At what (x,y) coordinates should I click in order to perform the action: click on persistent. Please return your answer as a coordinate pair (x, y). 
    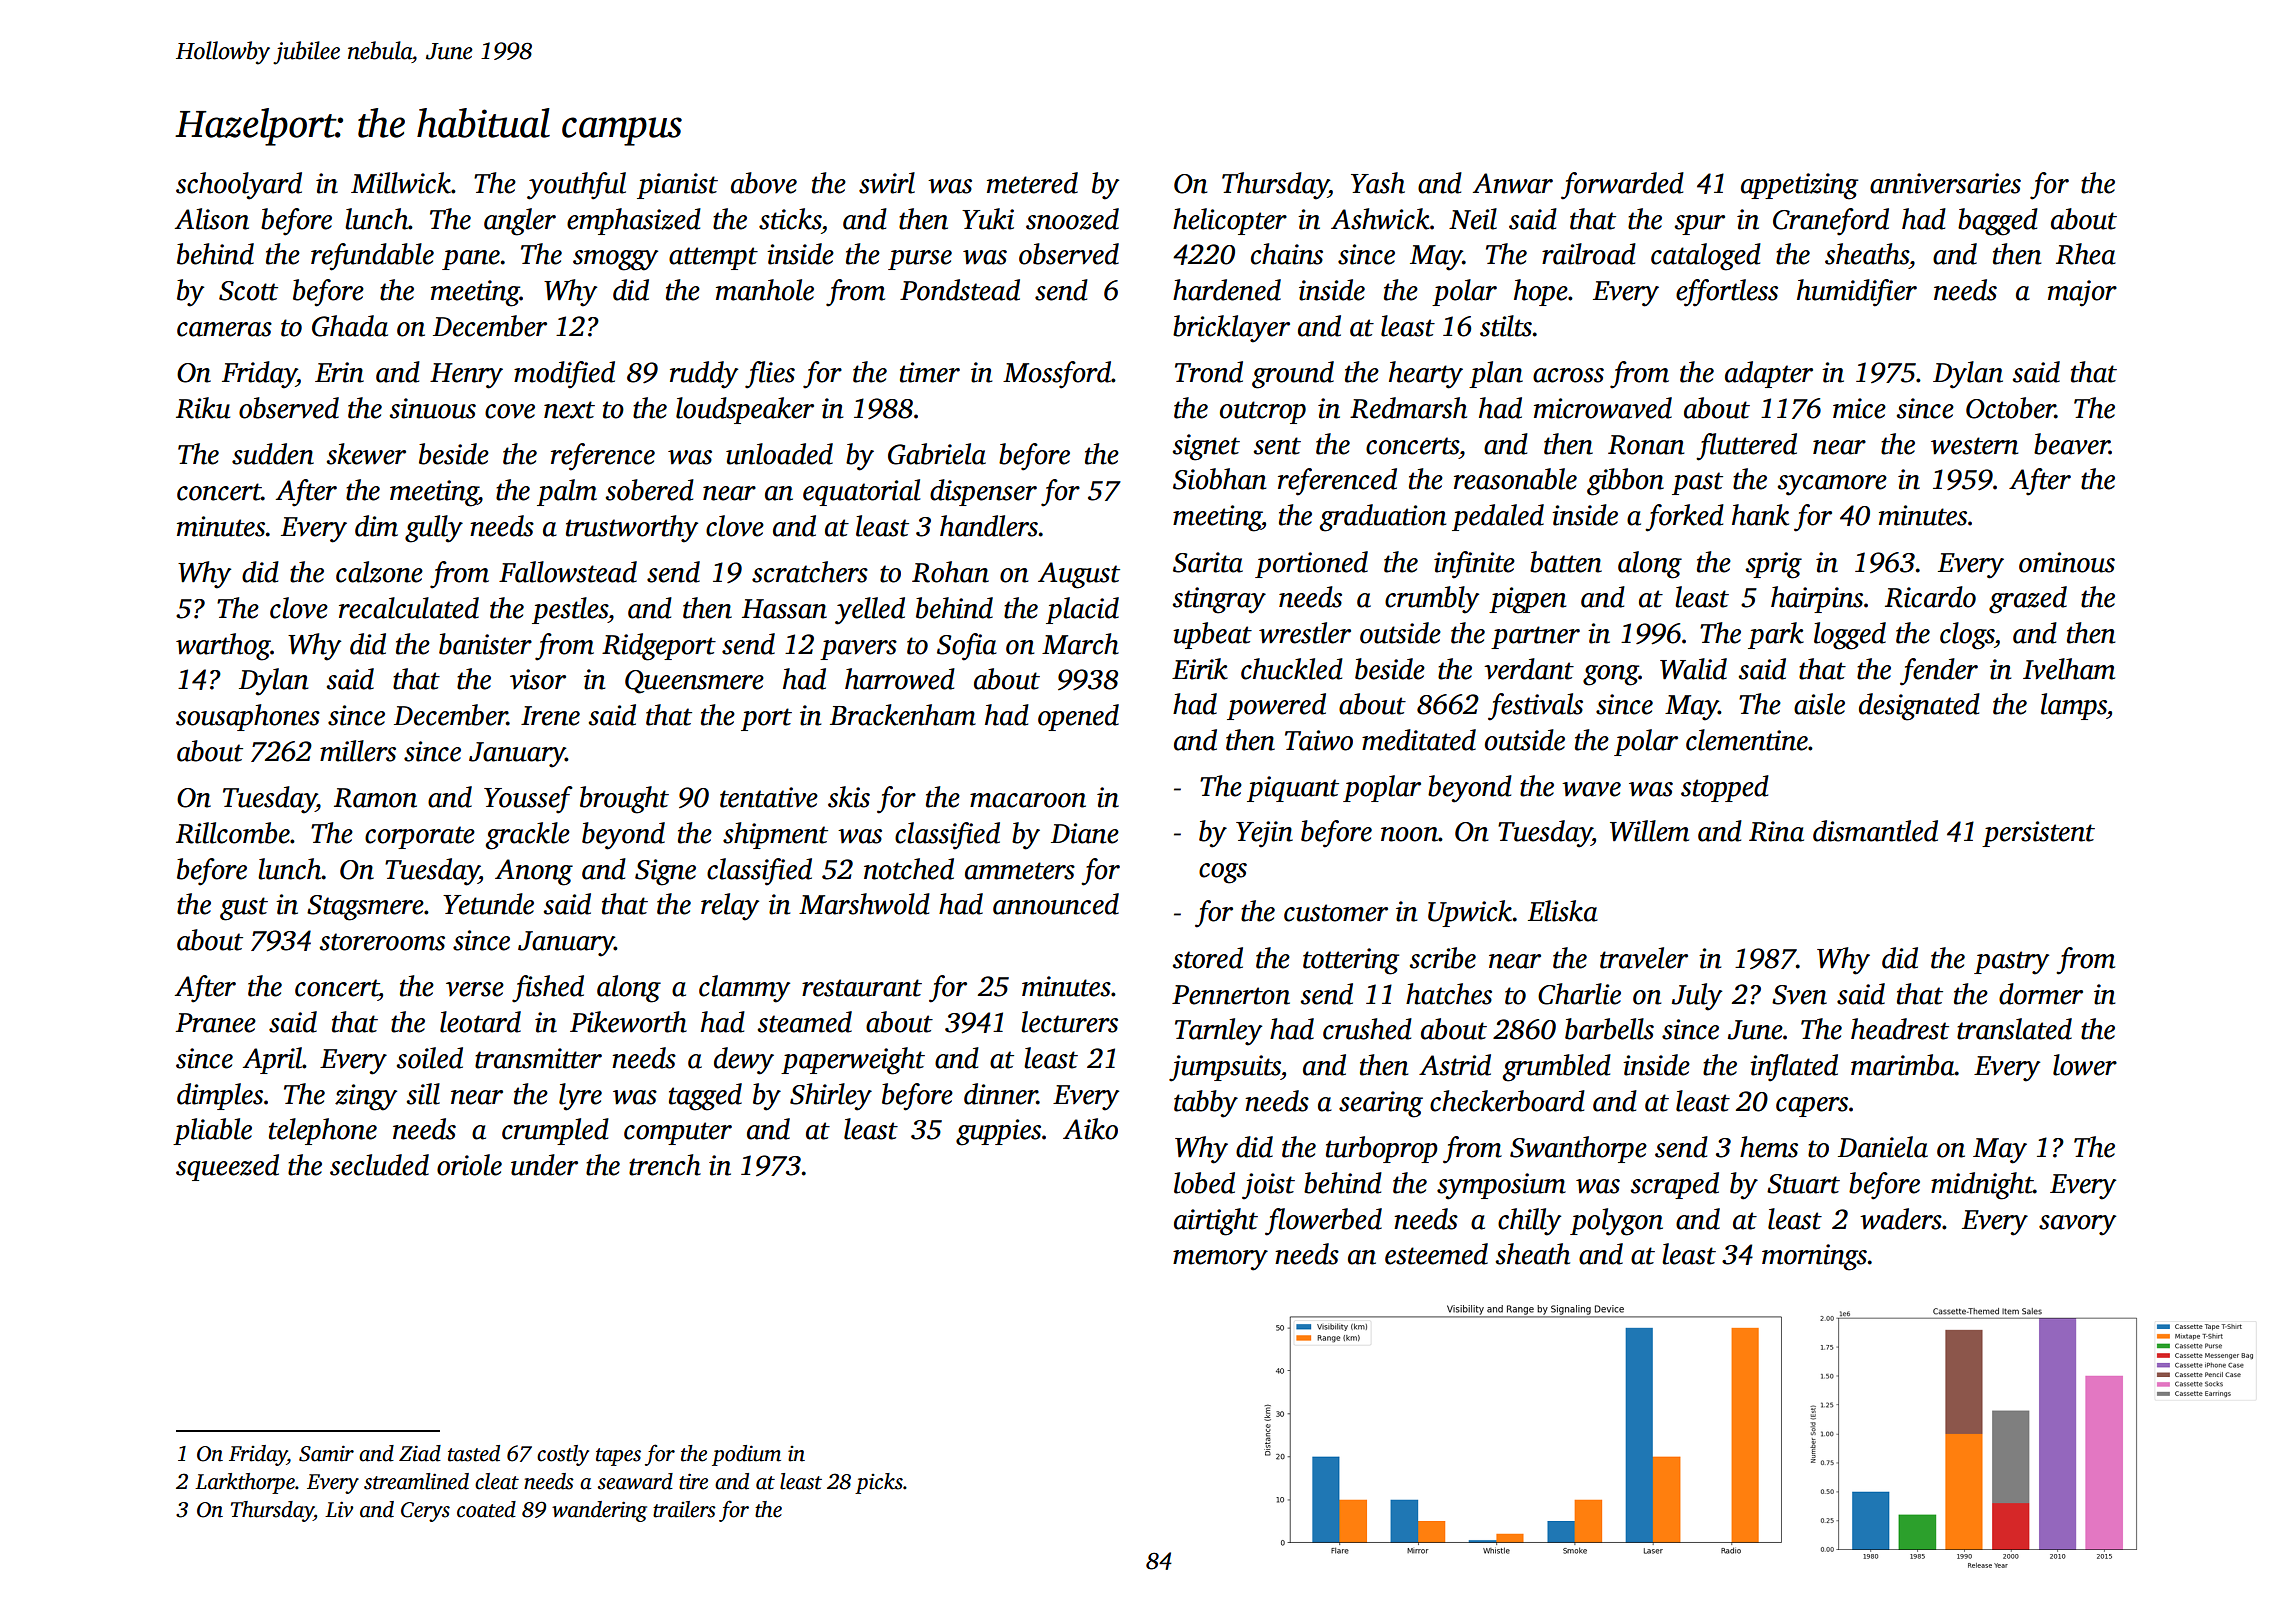
    Looking at the image, I should click on (2038, 834).
